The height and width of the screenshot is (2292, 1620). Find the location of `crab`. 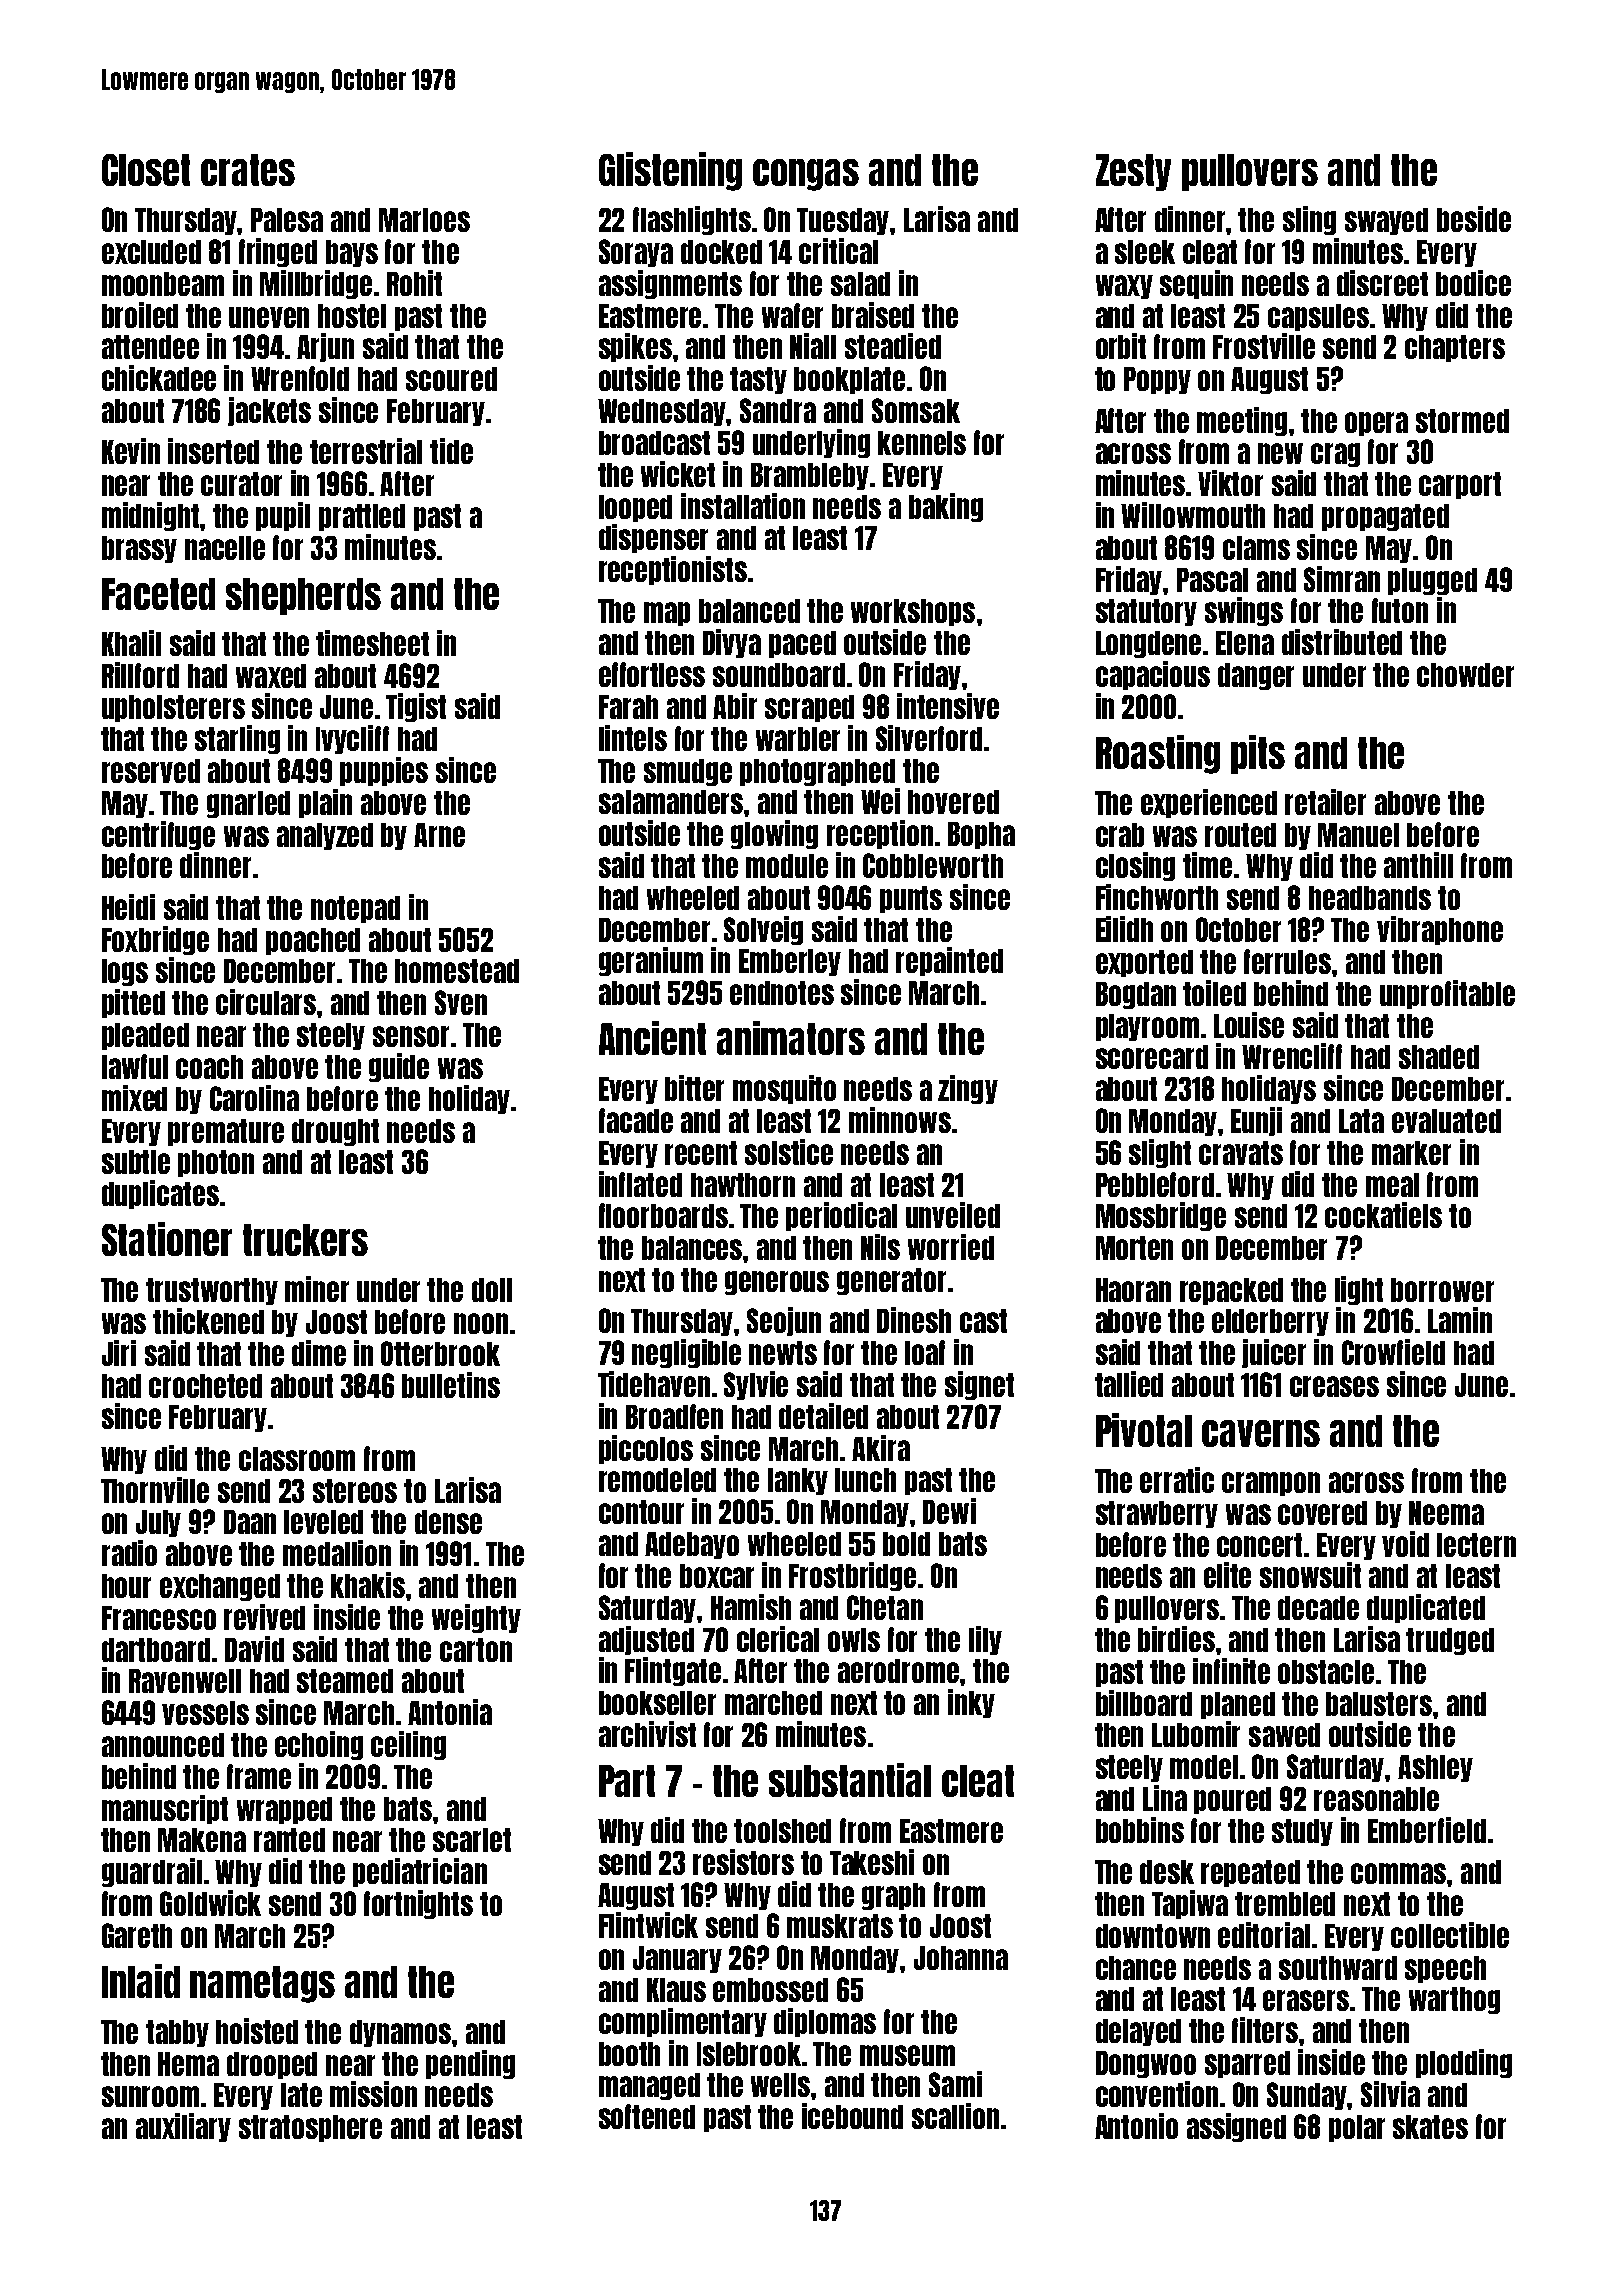

crab is located at coordinates (1120, 835).
